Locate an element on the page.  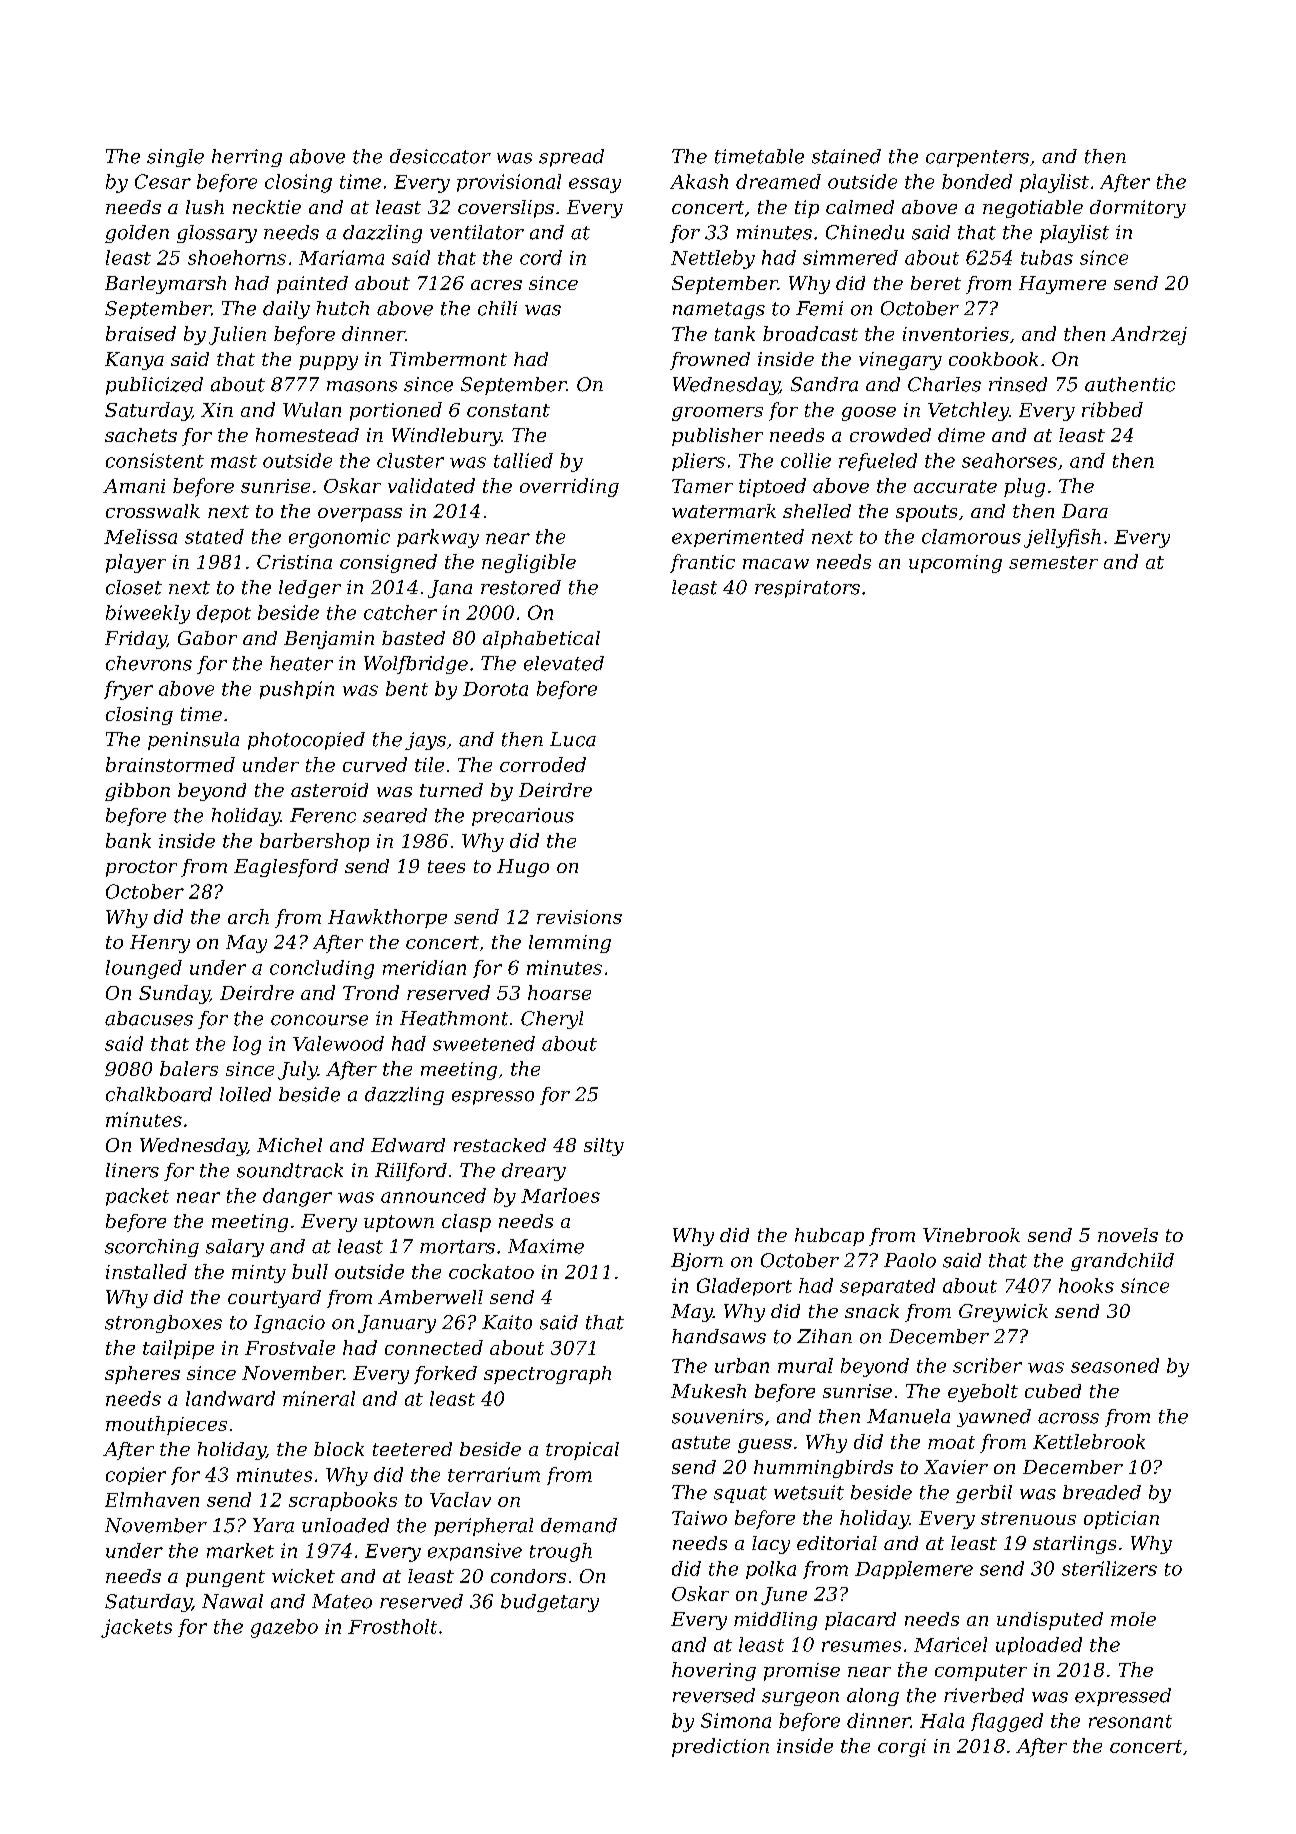
herring is located at coordinates (247, 158).
